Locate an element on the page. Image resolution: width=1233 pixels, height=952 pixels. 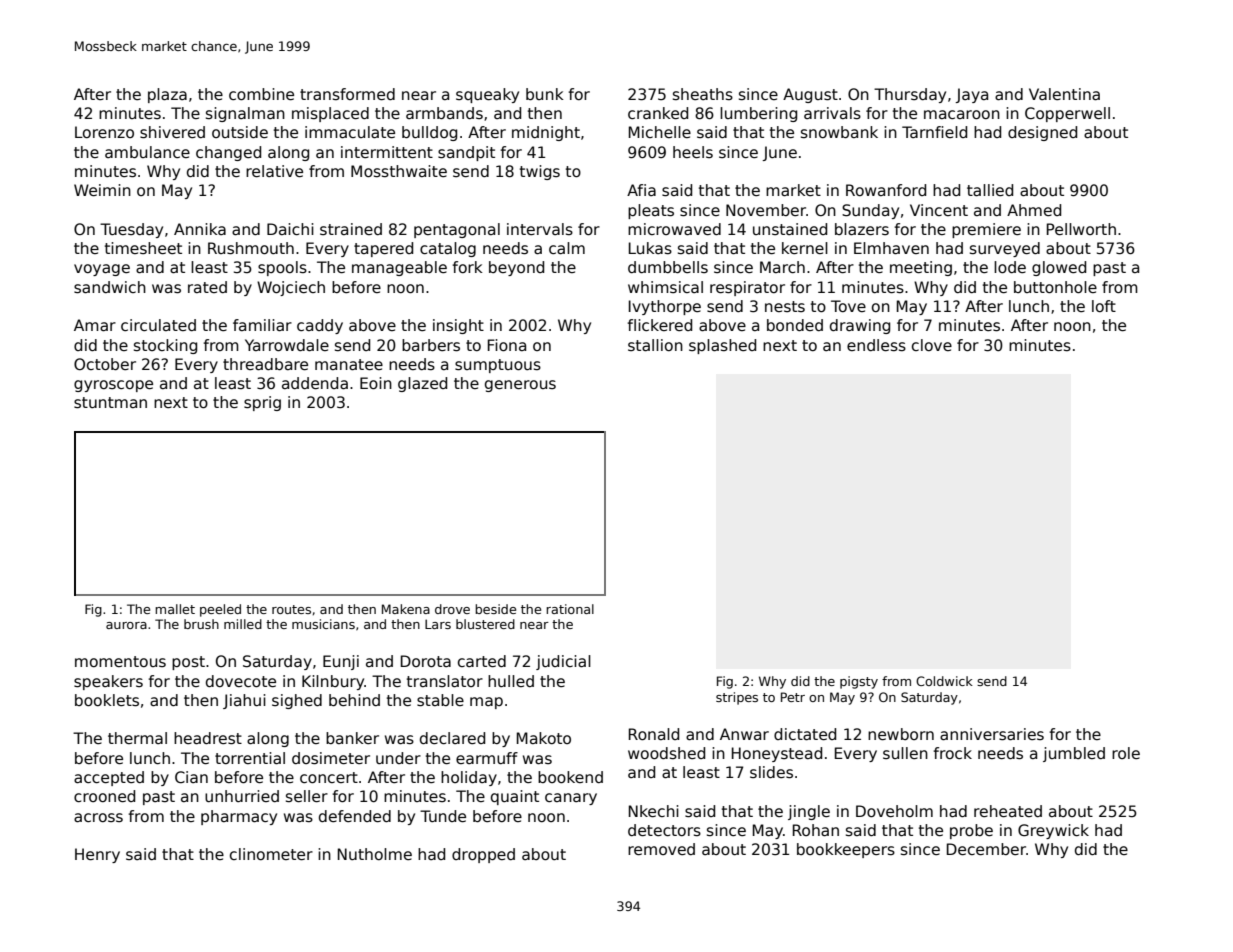
Valentina is located at coordinates (1064, 94).
